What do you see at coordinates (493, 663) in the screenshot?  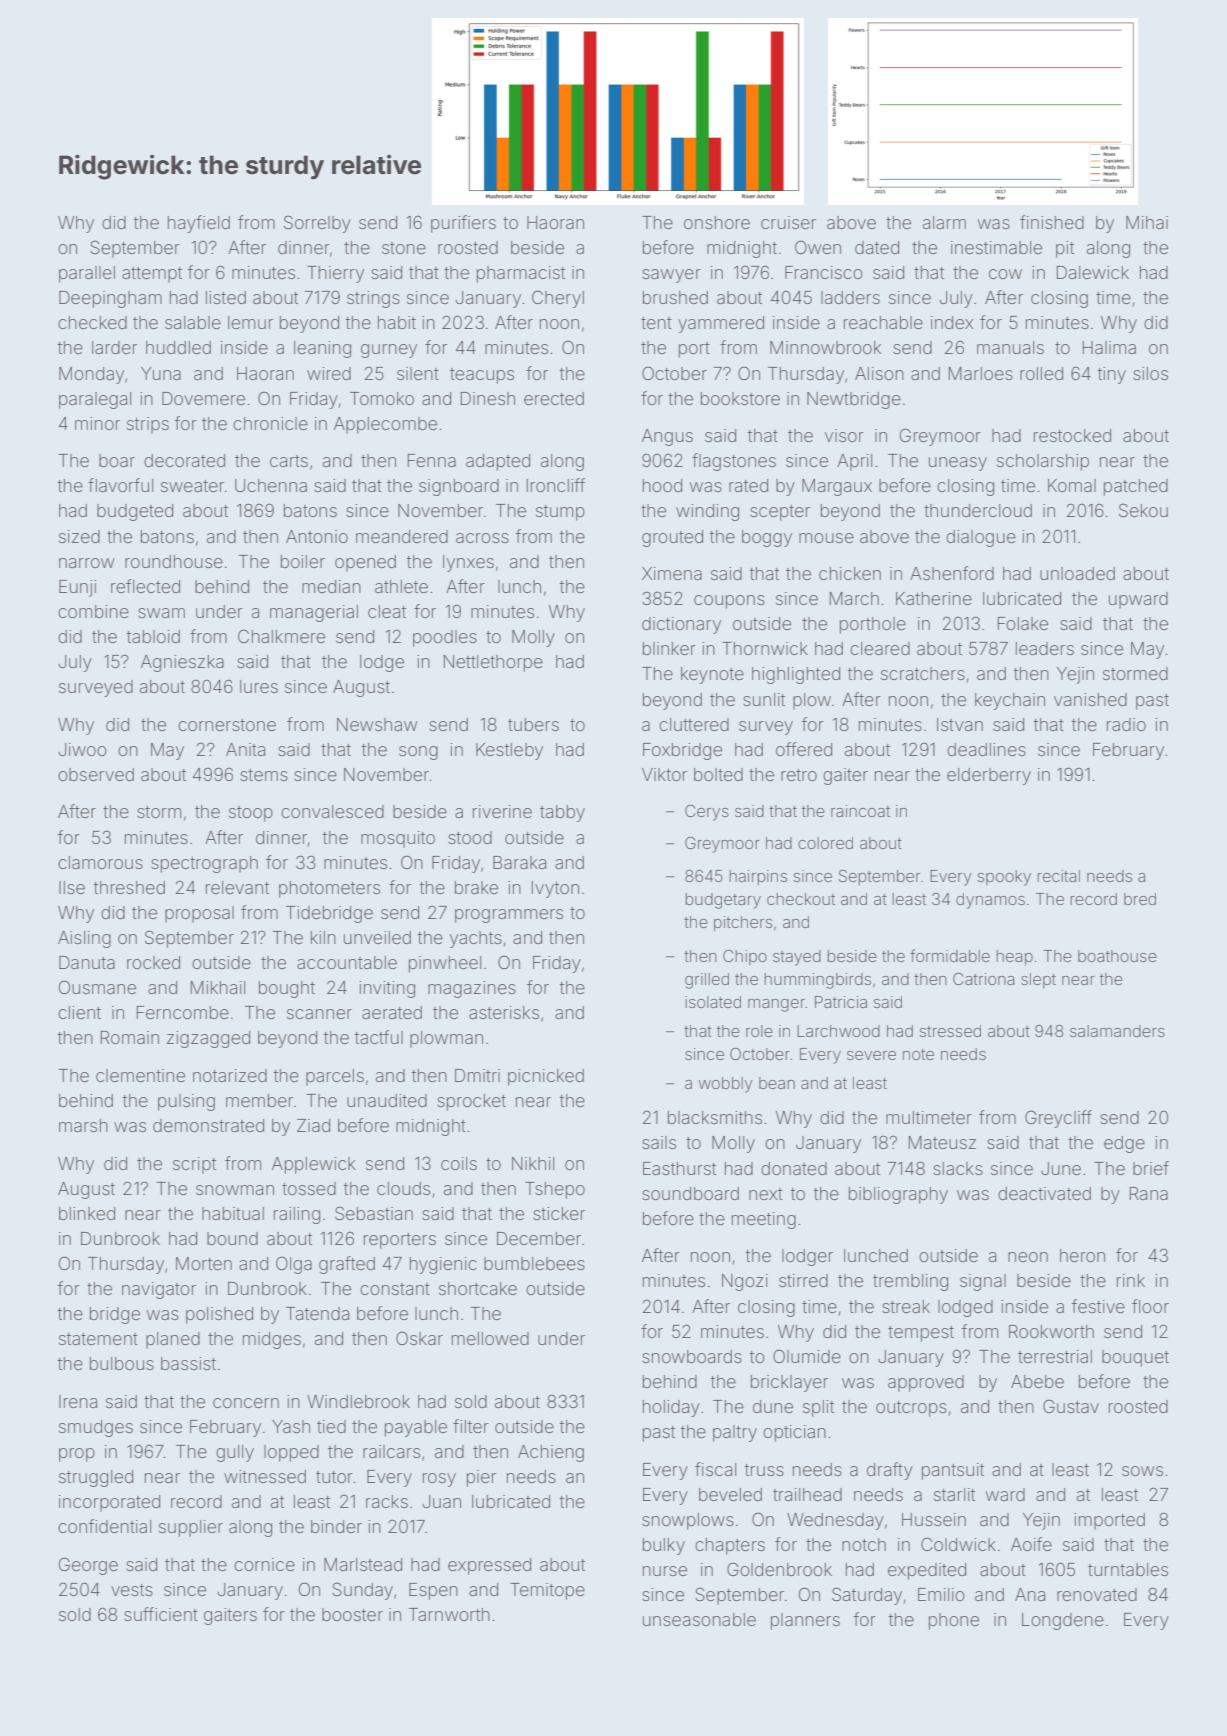 I see `Nettlethorpe` at bounding box center [493, 663].
